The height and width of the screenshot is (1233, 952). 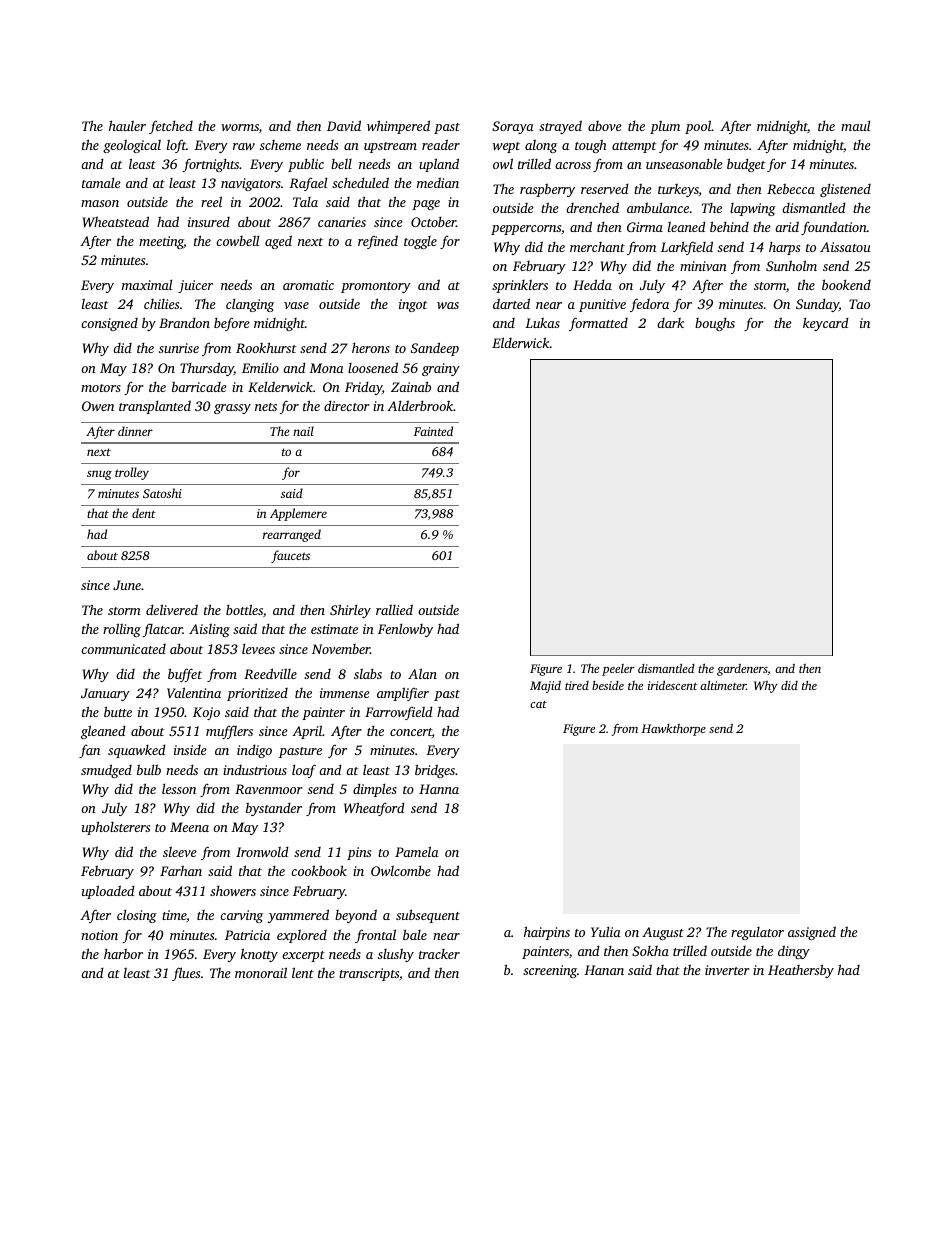 What do you see at coordinates (307, 732) in the screenshot?
I see `April` at bounding box center [307, 732].
